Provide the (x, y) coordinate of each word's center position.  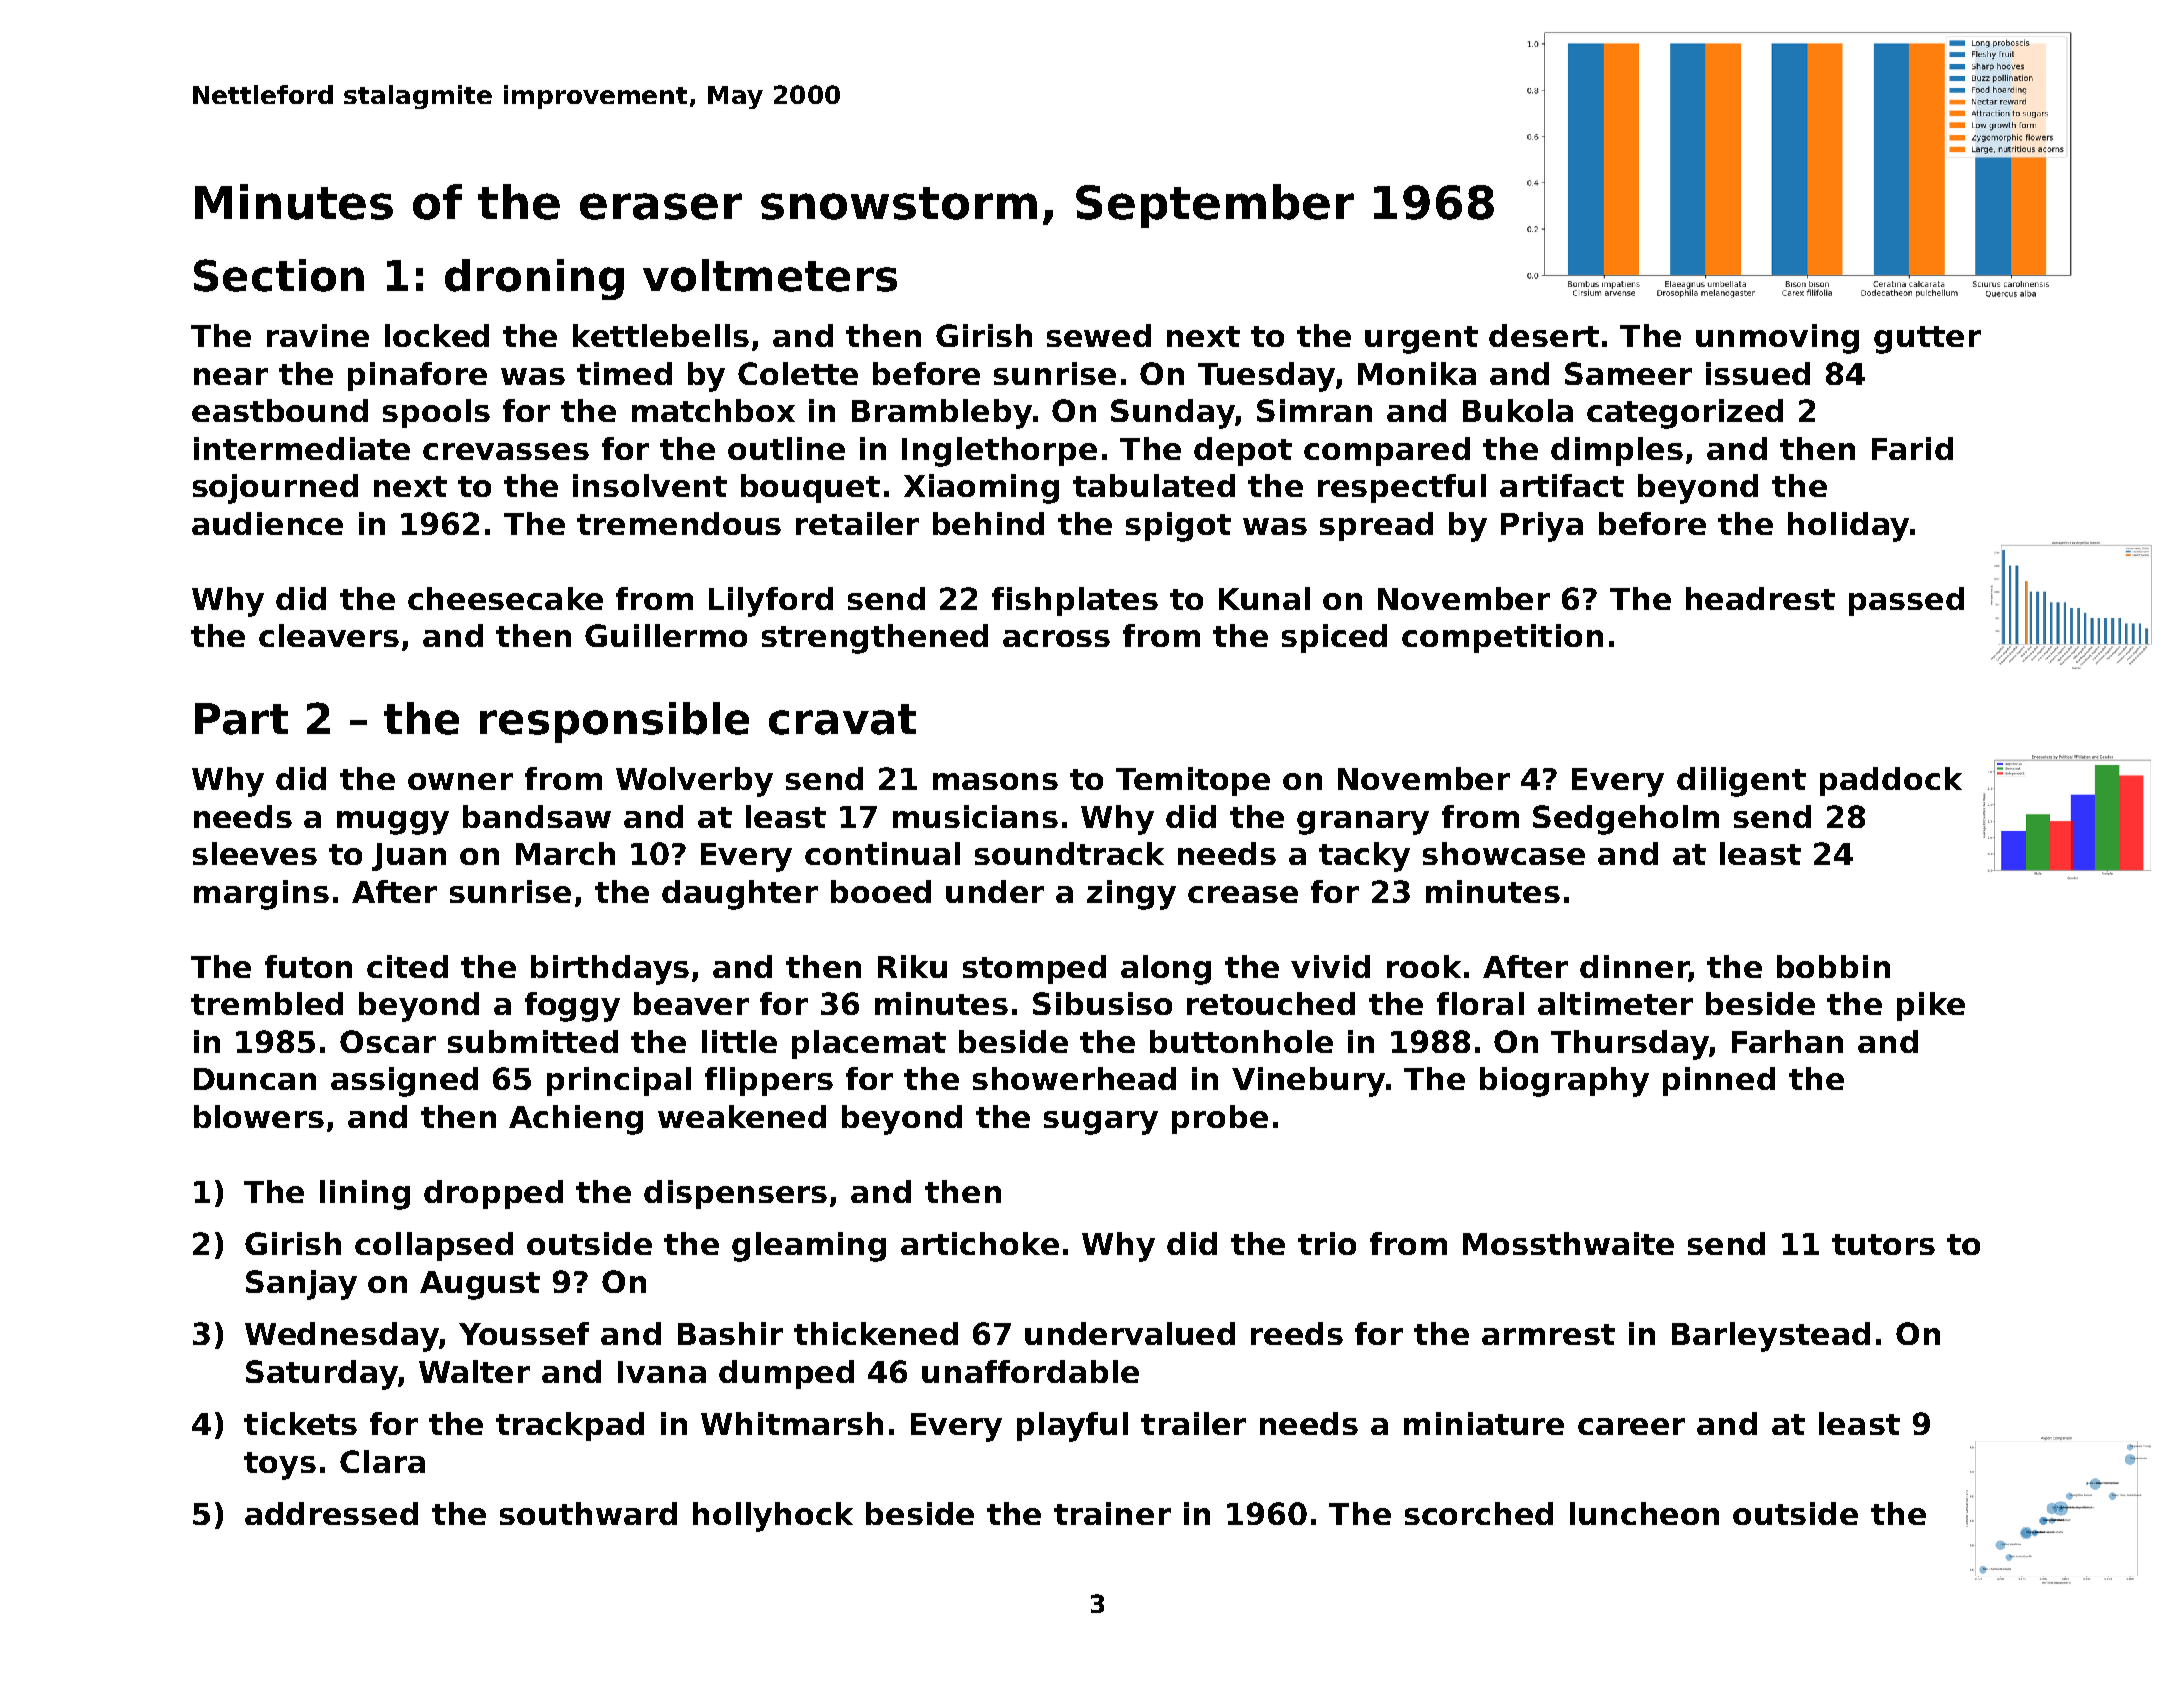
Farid (1912, 448)
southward (588, 1513)
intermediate (302, 448)
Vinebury (1308, 1082)
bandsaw (537, 816)
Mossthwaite (1568, 1243)
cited (407, 966)
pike (1931, 1006)
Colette (798, 373)
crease (1243, 894)
